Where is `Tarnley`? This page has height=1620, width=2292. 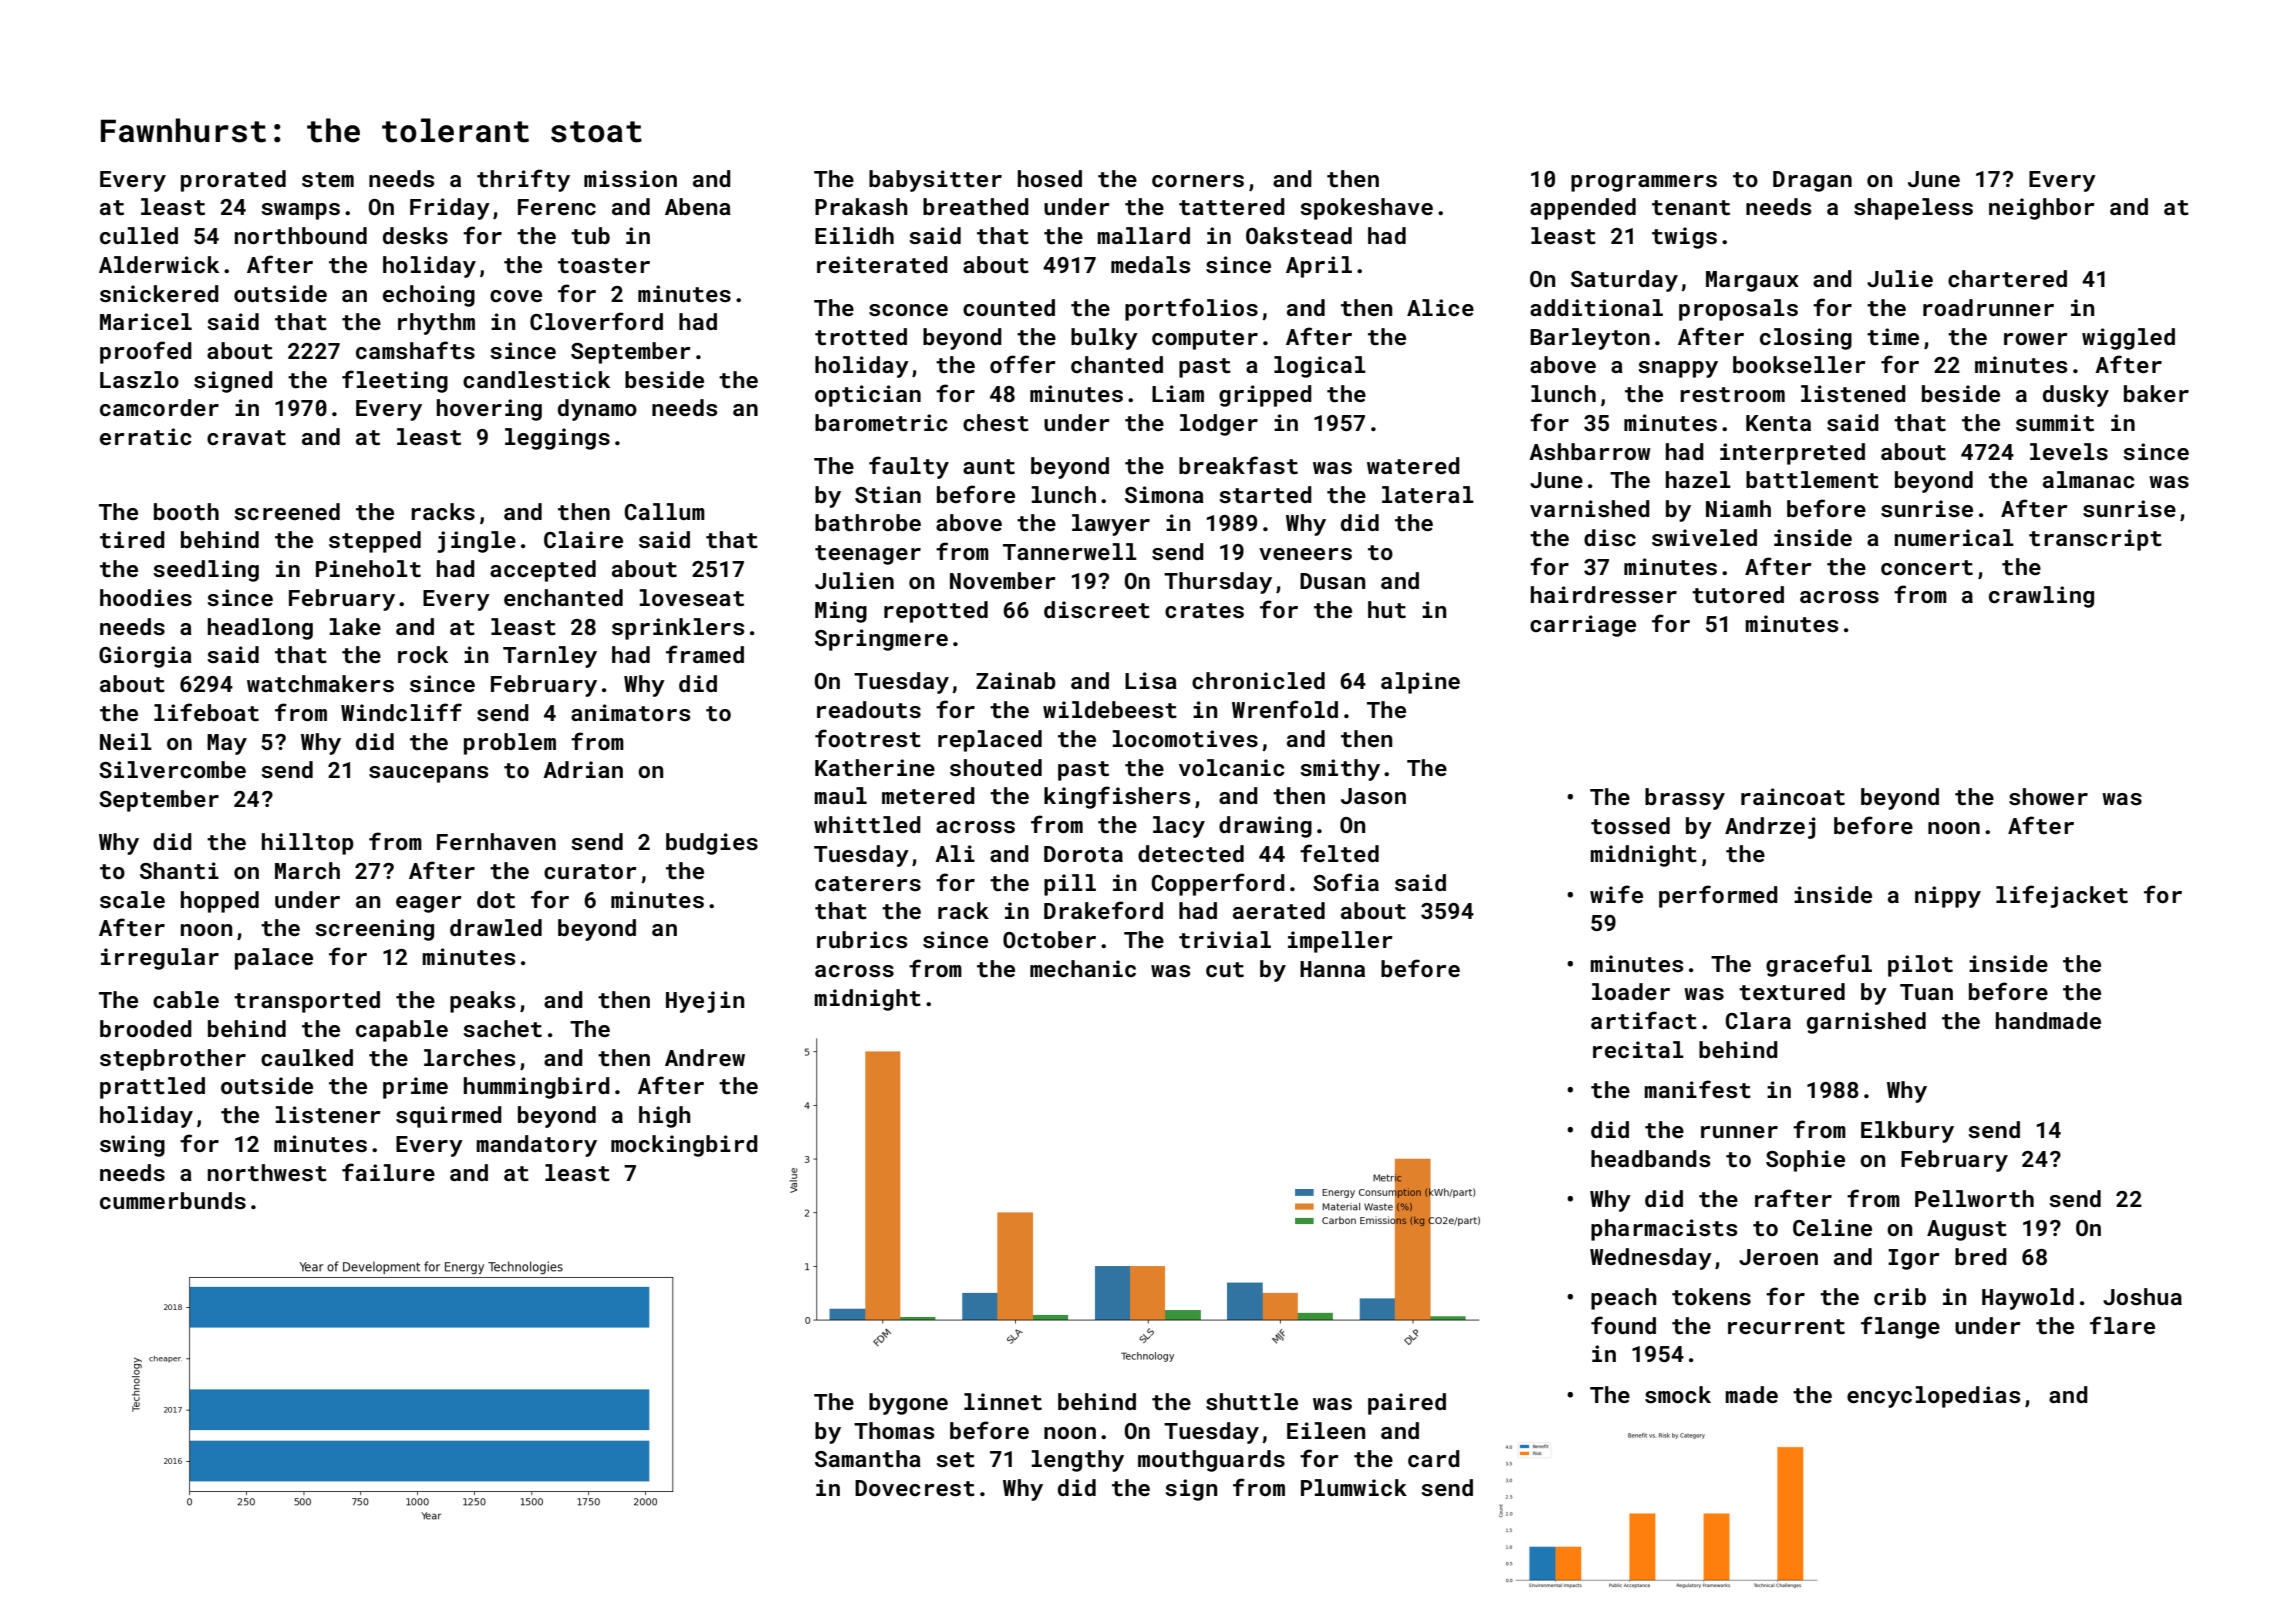
Tarnley is located at coordinates (550, 657).
